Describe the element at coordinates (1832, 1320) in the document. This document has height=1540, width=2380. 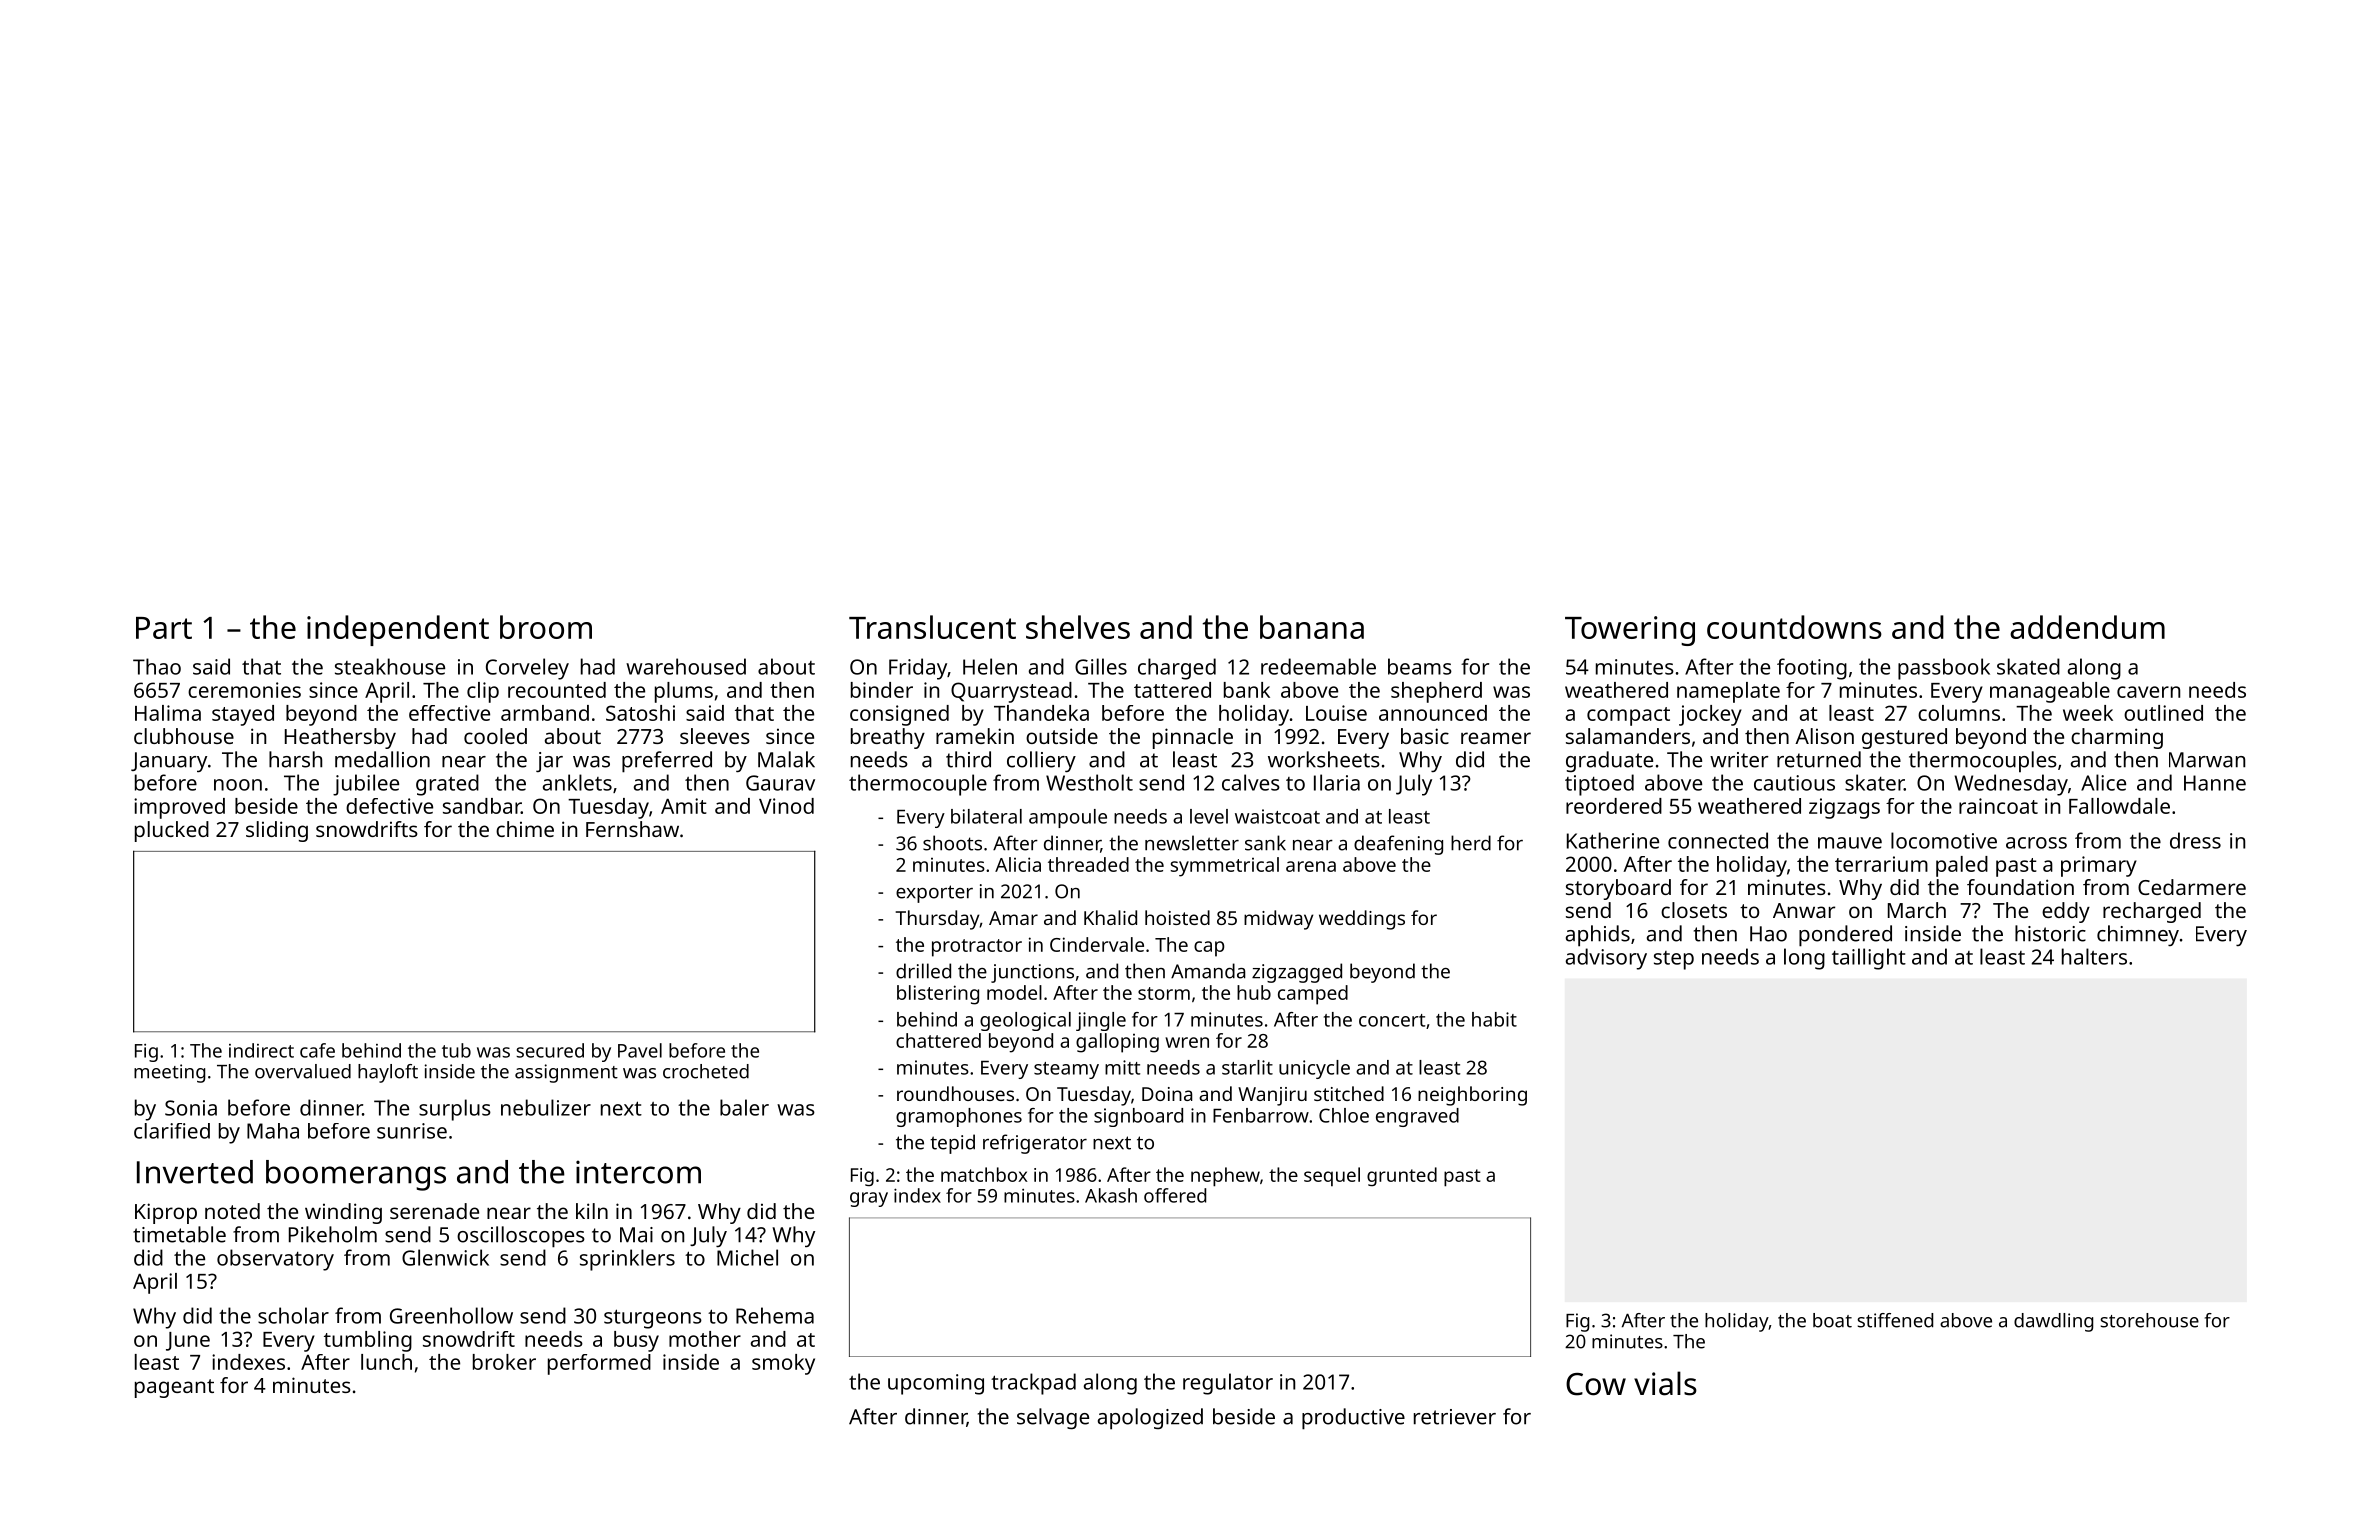
I see `boat` at that location.
